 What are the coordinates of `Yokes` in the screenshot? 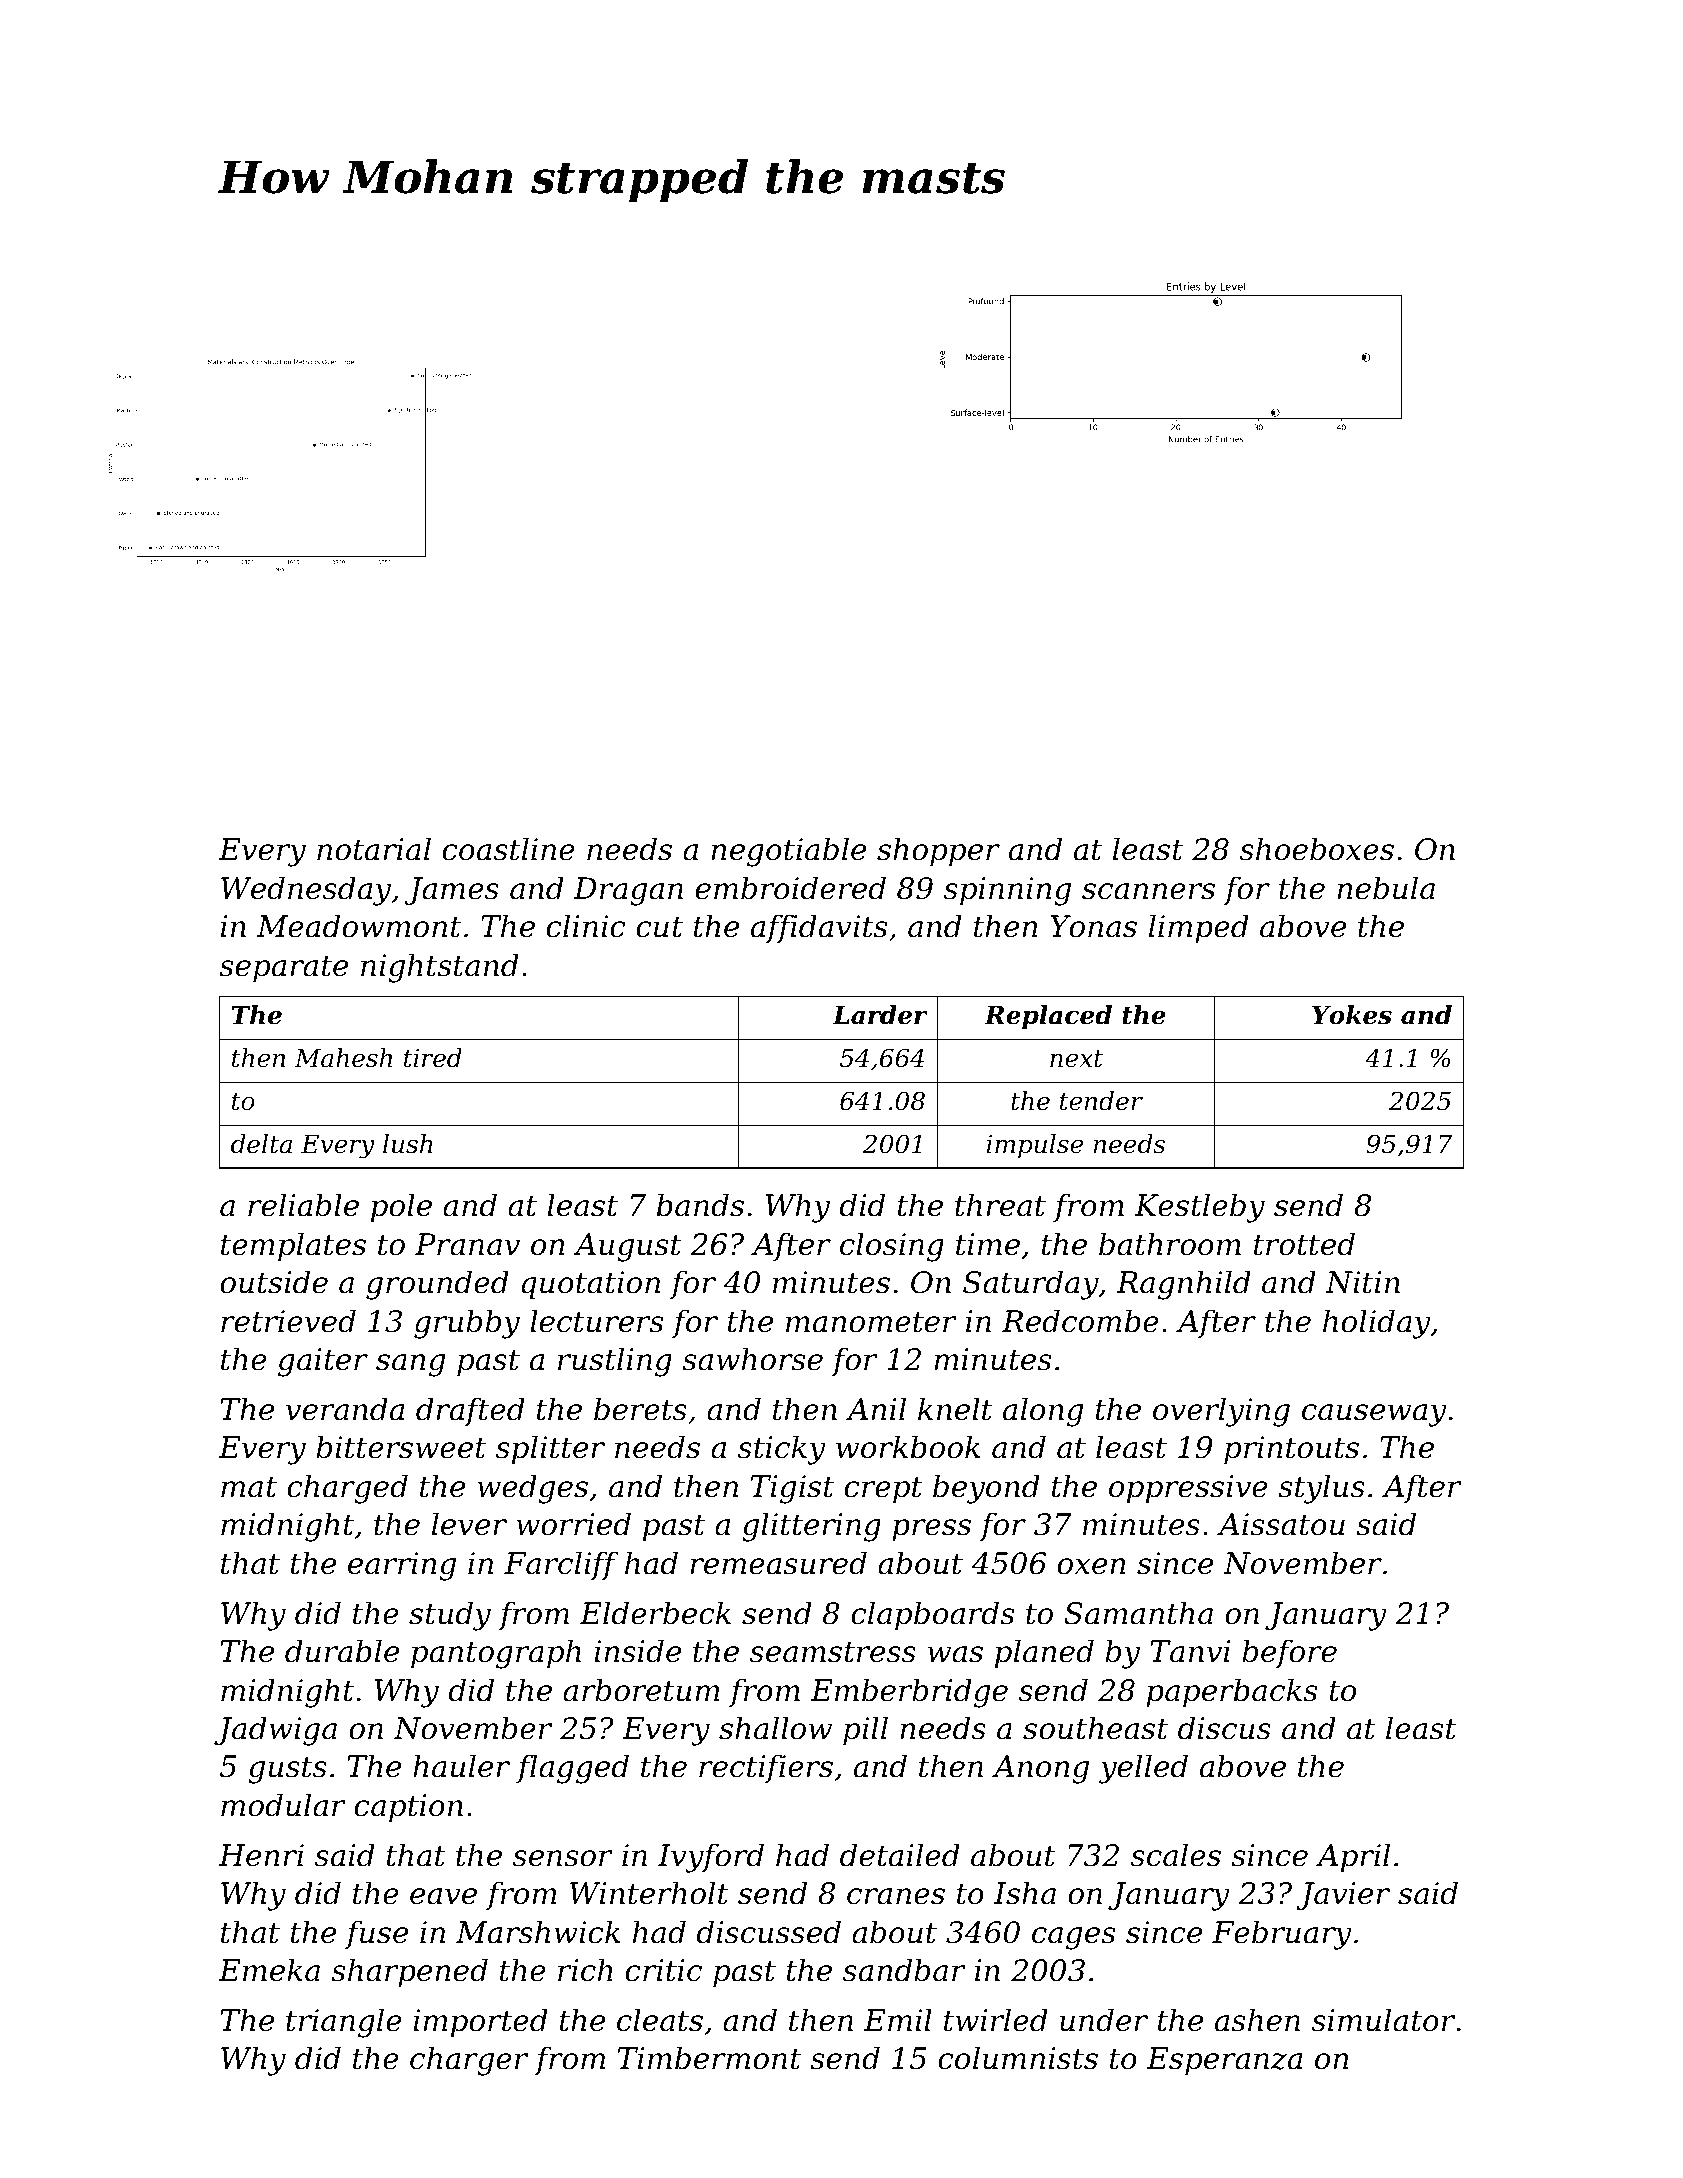 It's located at (1352, 1015).
